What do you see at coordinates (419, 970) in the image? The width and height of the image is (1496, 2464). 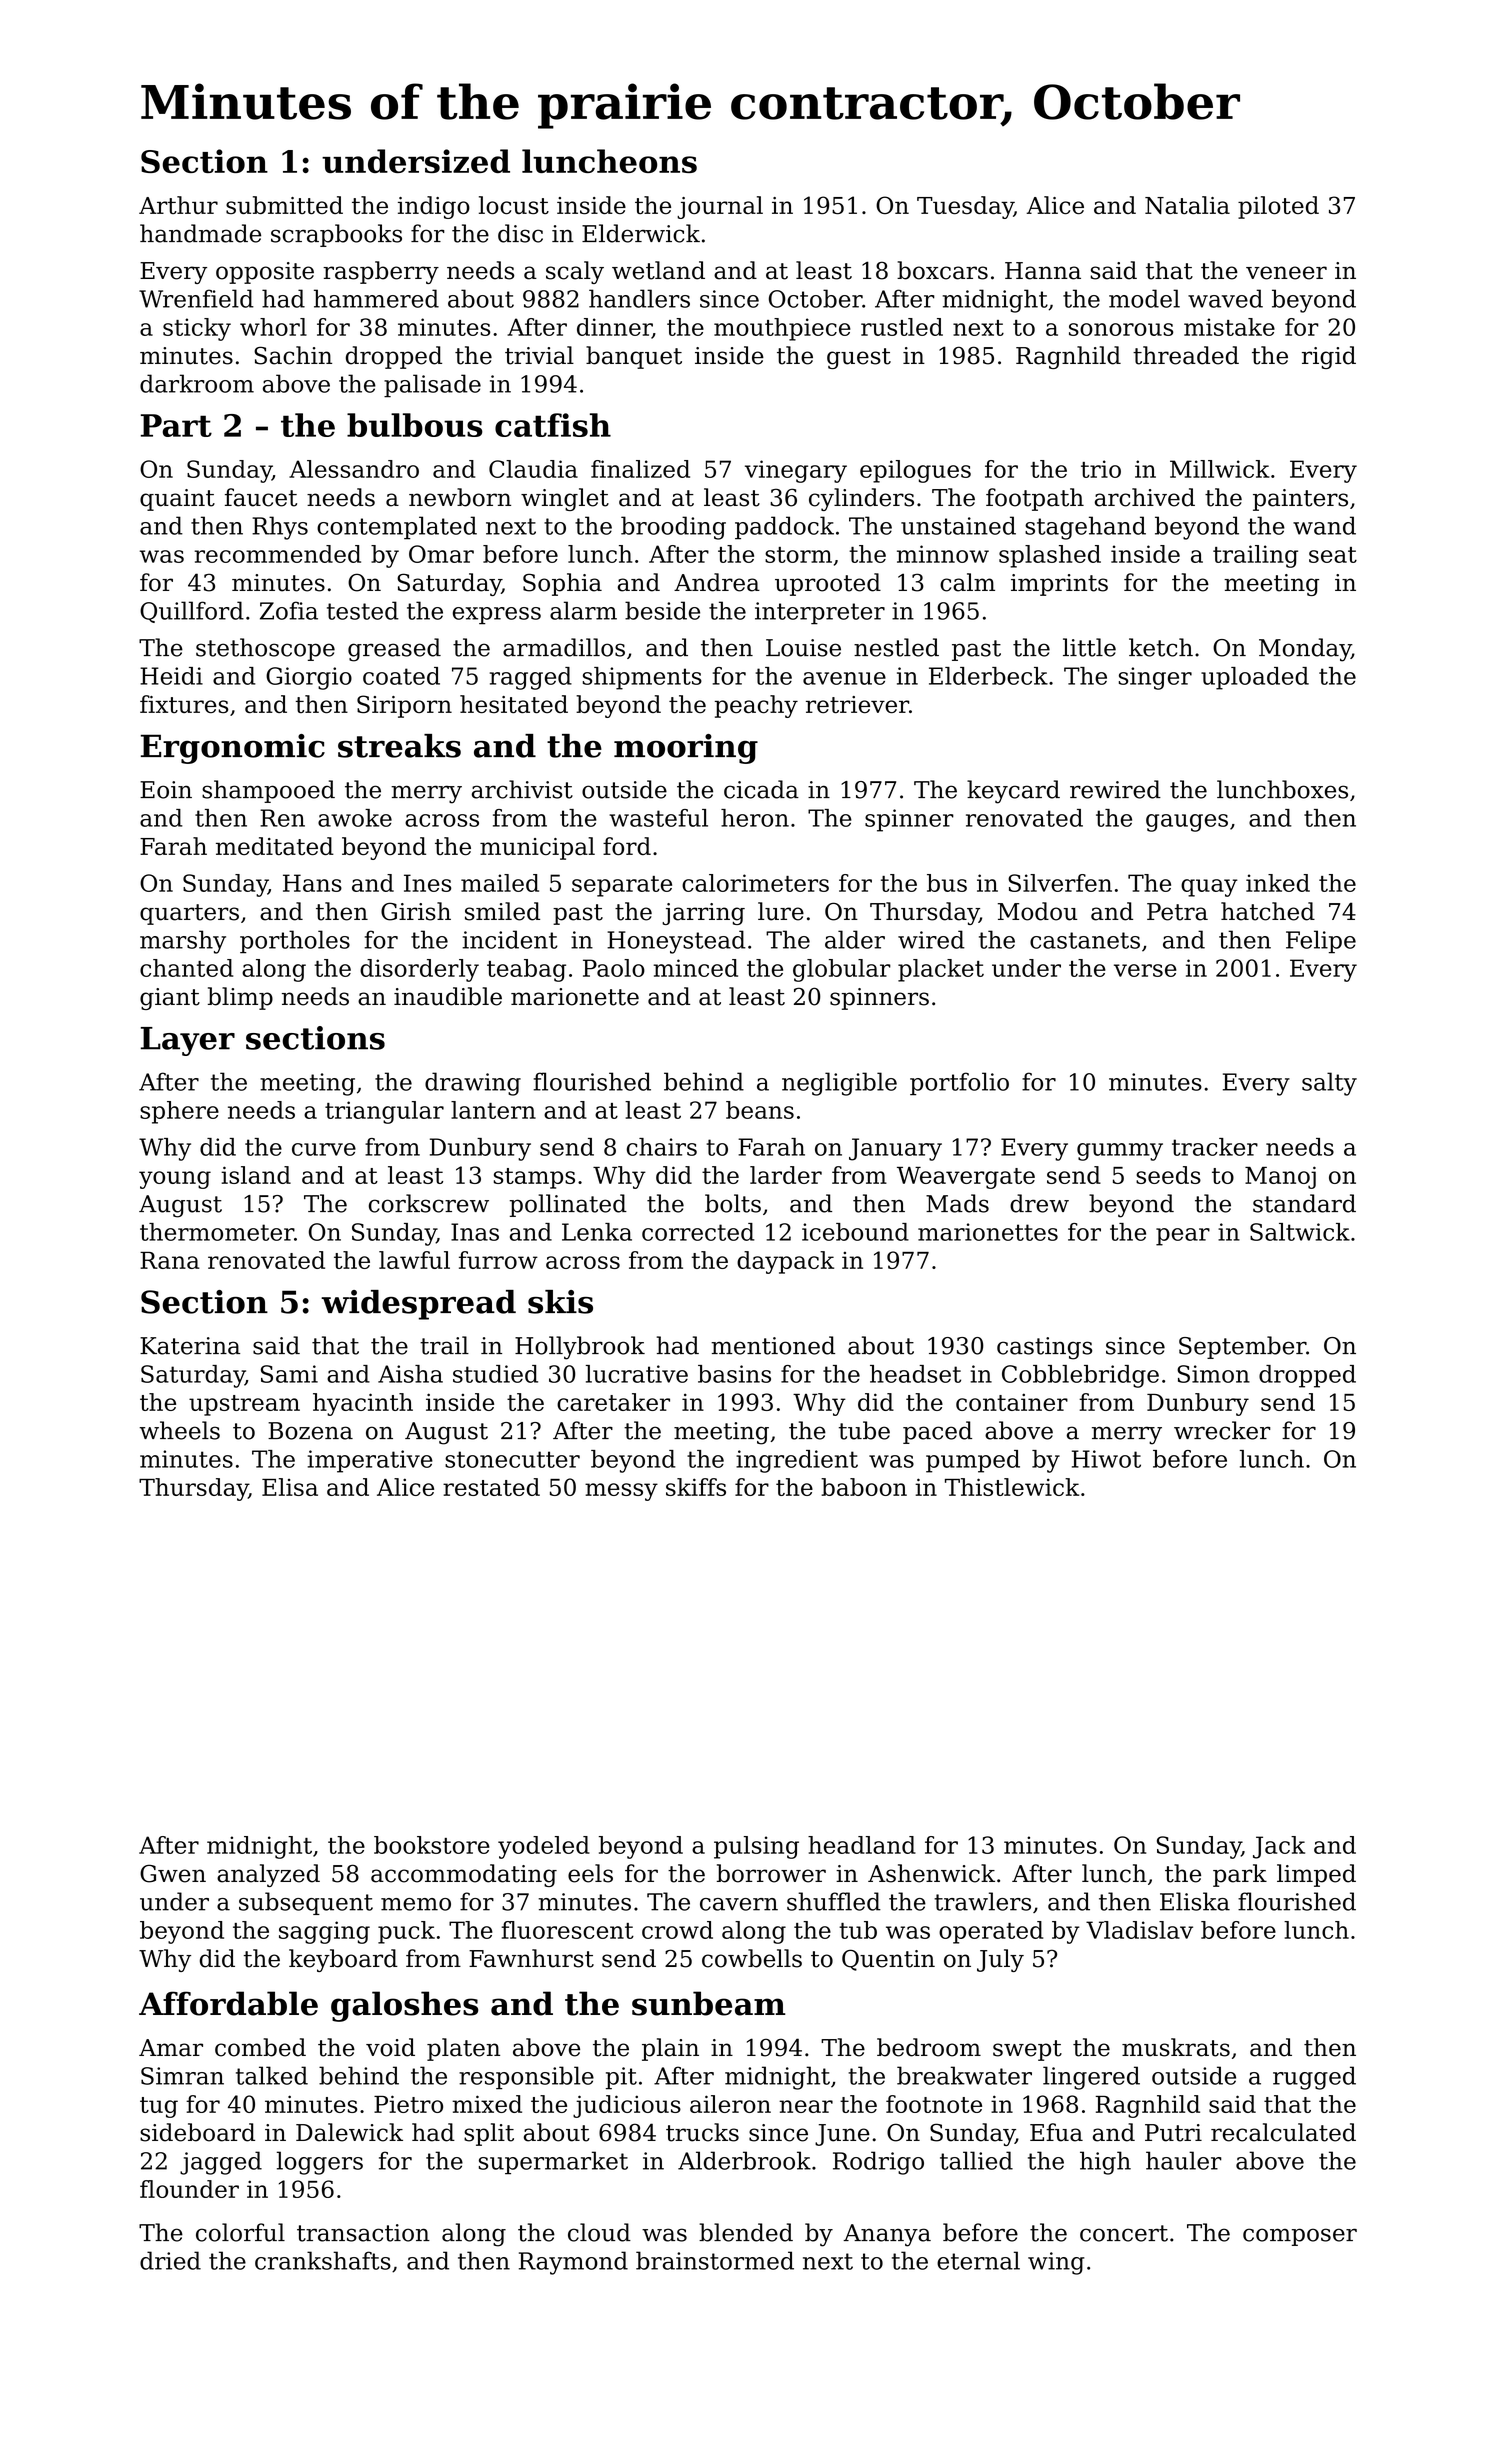 I see `disorderly` at bounding box center [419, 970].
